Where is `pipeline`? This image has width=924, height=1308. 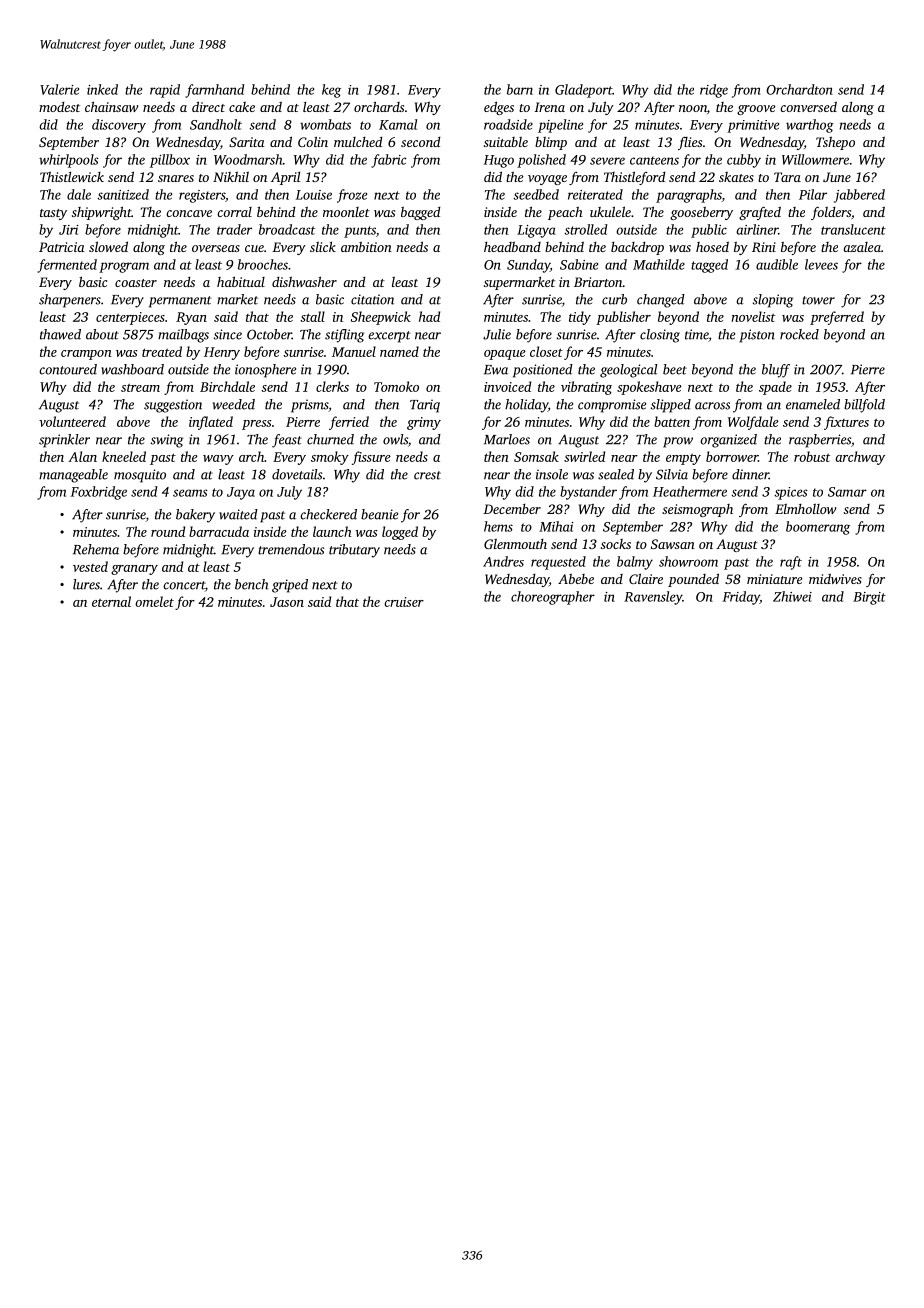
pipeline is located at coordinates (560, 126).
